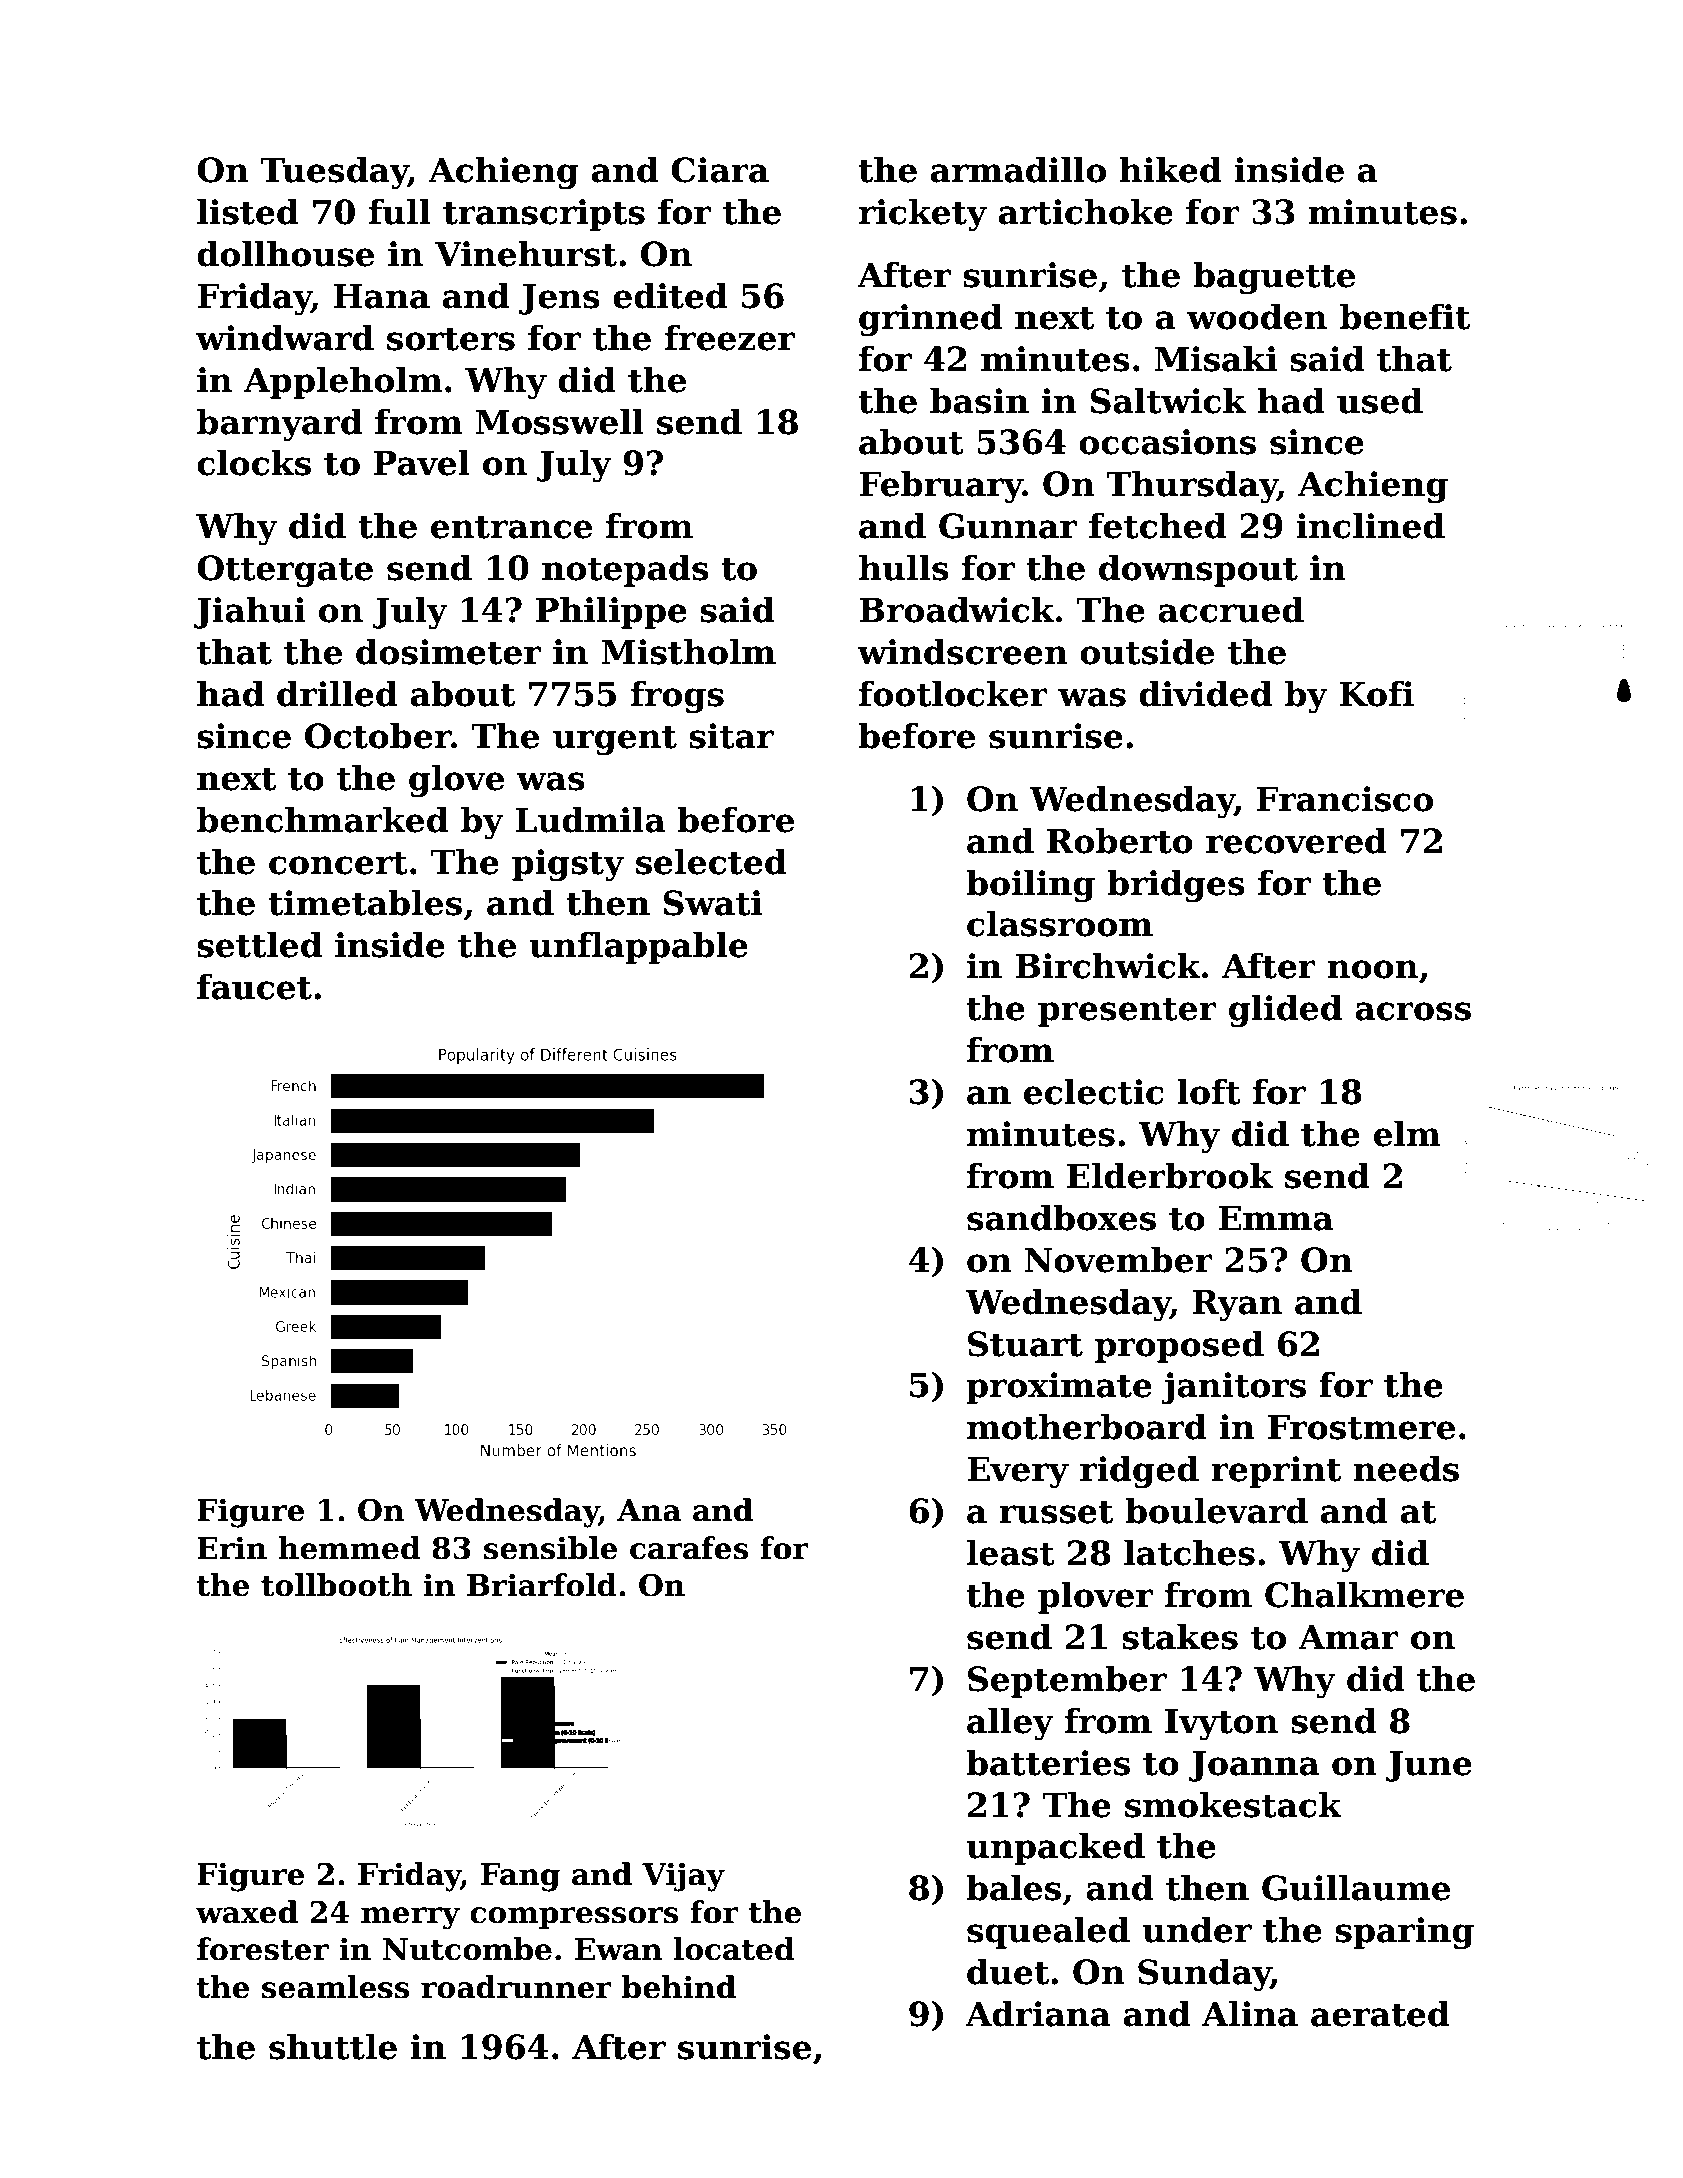 The height and width of the image is (2178, 1683). What do you see at coordinates (734, 1949) in the image?
I see `located` at bounding box center [734, 1949].
